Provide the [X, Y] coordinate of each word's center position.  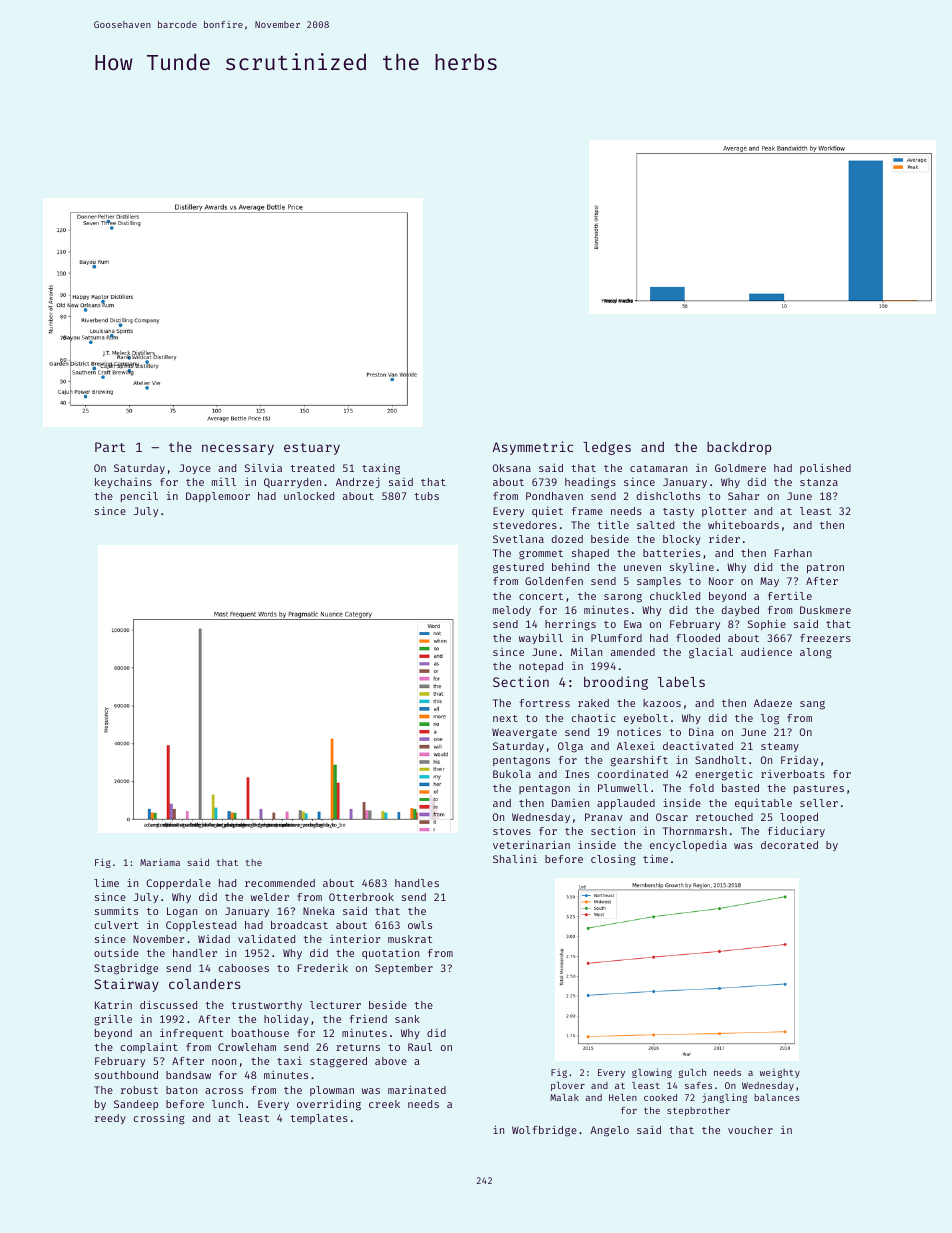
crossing [159, 1119]
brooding [616, 683]
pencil [139, 496]
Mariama [160, 862]
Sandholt [720, 760]
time [655, 858]
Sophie [767, 624]
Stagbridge [126, 969]
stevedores [525, 525]
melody [512, 611]
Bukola [512, 774]
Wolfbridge [544, 1131]
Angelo [609, 1131]
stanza [819, 482]
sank [407, 1019]
